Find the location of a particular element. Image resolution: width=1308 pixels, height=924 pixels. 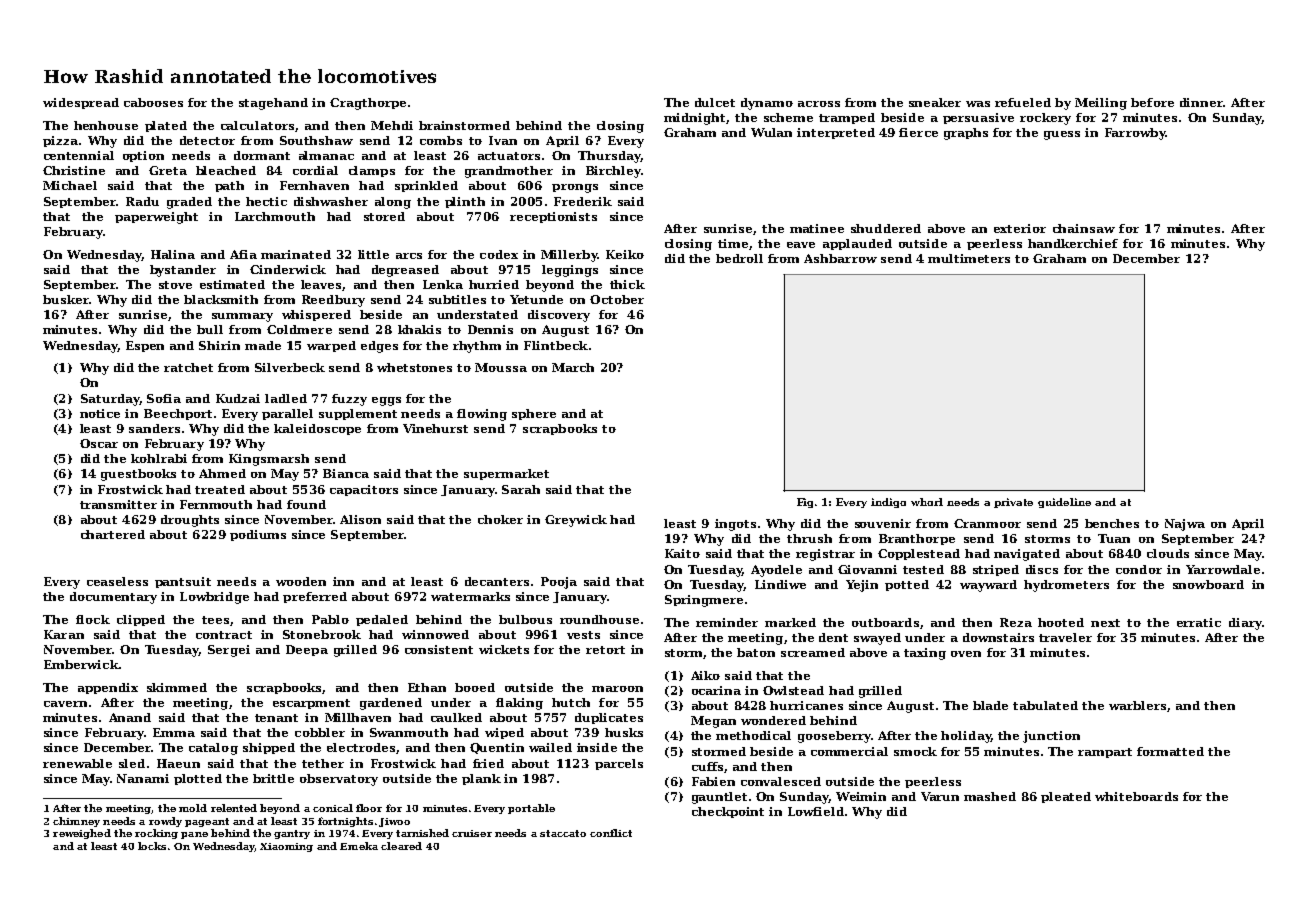

busker is located at coordinates (66, 299).
